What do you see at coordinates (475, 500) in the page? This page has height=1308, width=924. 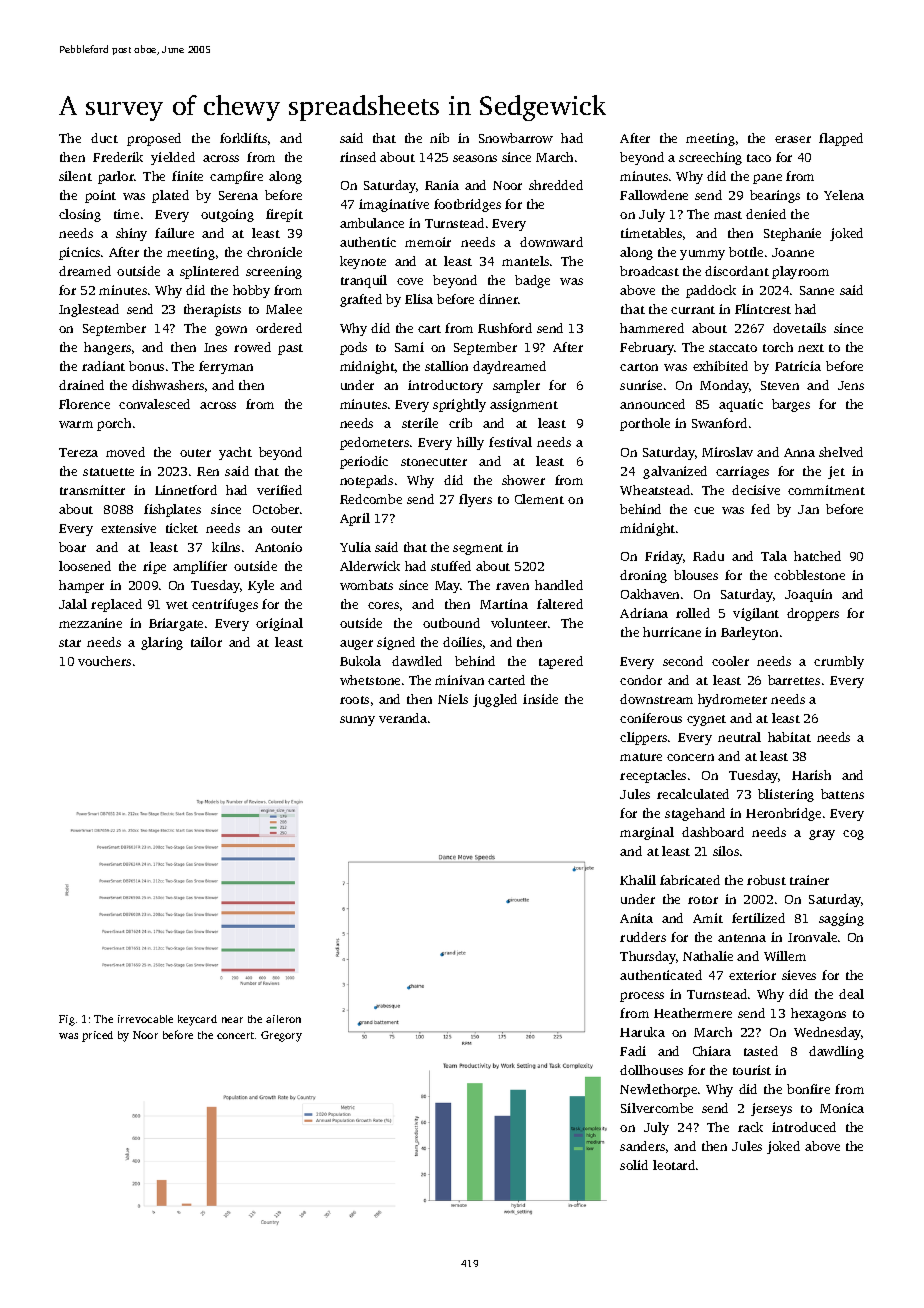 I see `flyers` at bounding box center [475, 500].
